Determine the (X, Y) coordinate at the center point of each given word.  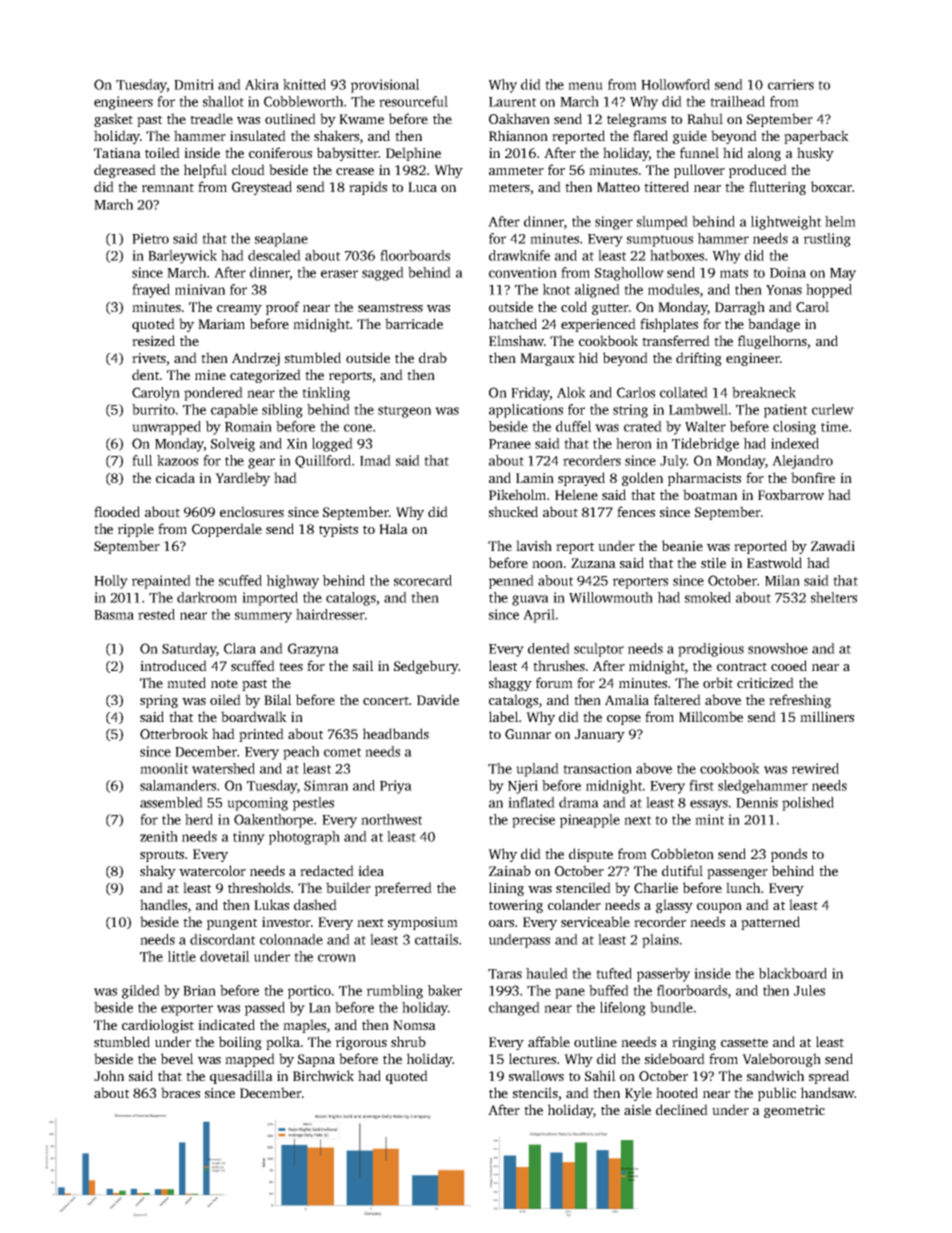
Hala (393, 528)
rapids (368, 188)
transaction (597, 768)
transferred (676, 340)
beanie (682, 545)
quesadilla (241, 1077)
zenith (159, 836)
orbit (718, 682)
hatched (512, 323)
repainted (161, 582)
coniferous (280, 152)
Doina (788, 272)
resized (153, 340)
